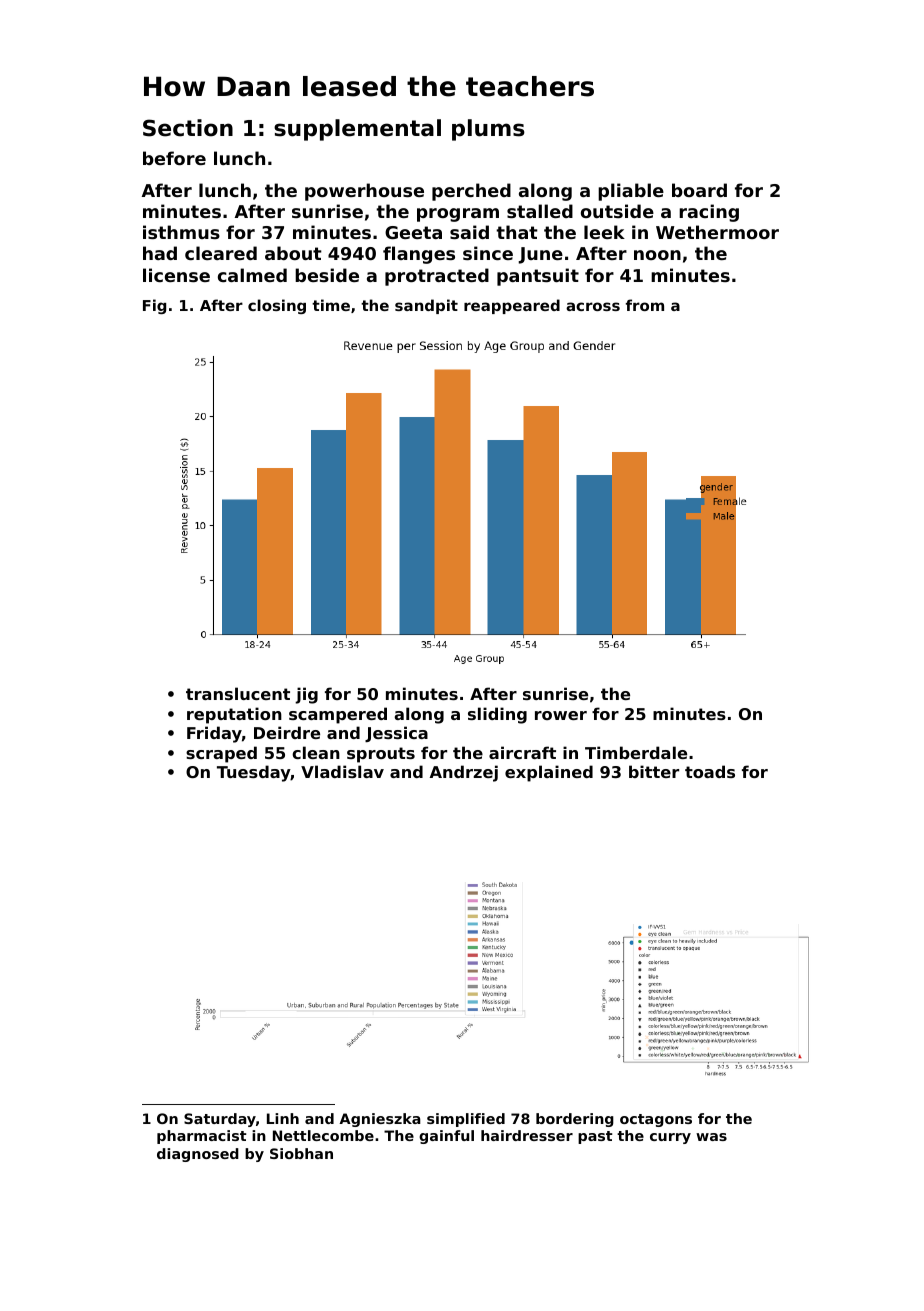 The width and height of the screenshot is (924, 1311). What do you see at coordinates (710, 771) in the screenshot?
I see `toads` at bounding box center [710, 771].
